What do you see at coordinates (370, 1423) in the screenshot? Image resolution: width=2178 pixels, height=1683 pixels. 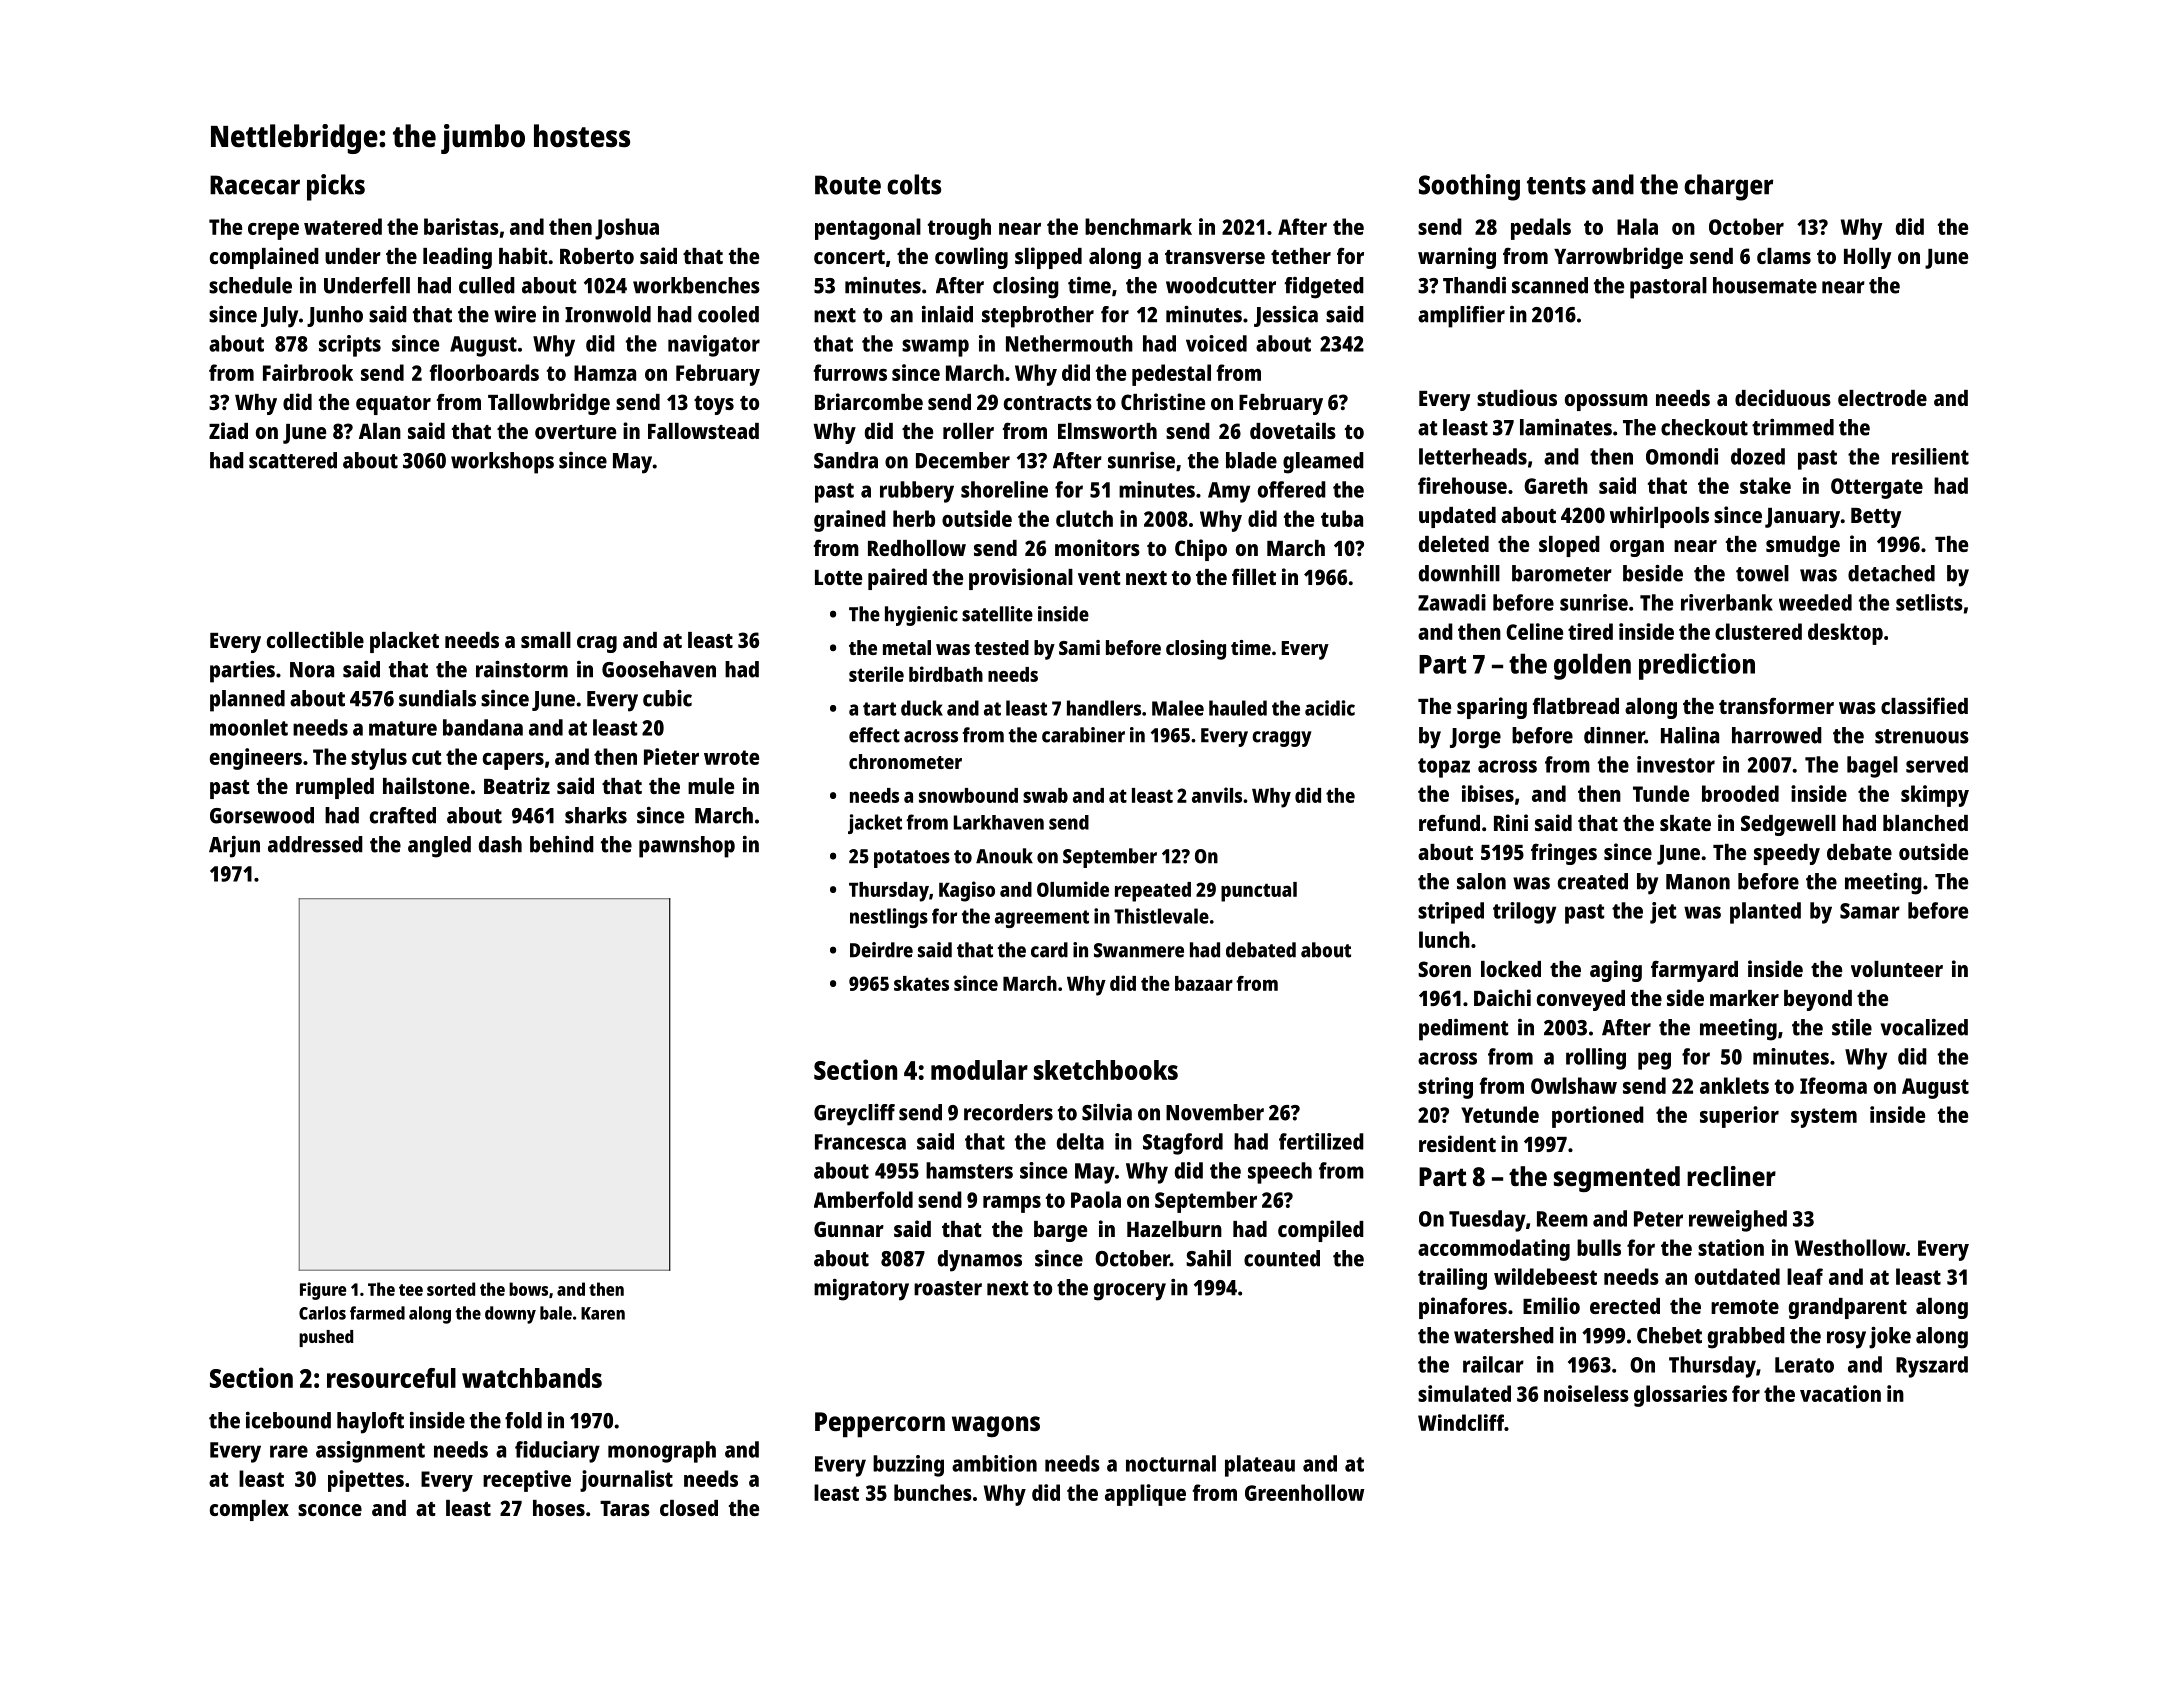 I see `hayloft` at bounding box center [370, 1423].
